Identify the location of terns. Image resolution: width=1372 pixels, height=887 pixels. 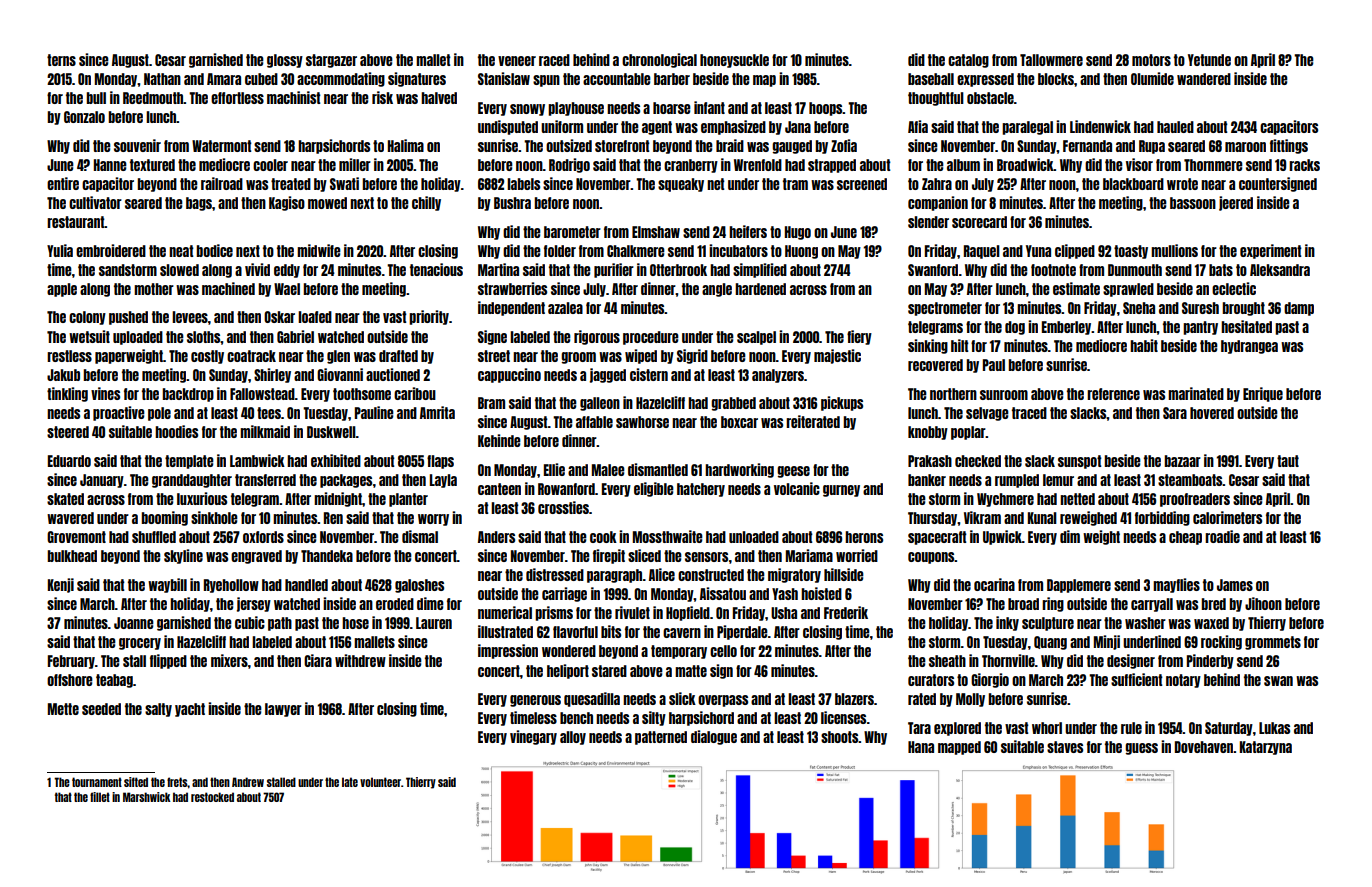
(61, 60).
